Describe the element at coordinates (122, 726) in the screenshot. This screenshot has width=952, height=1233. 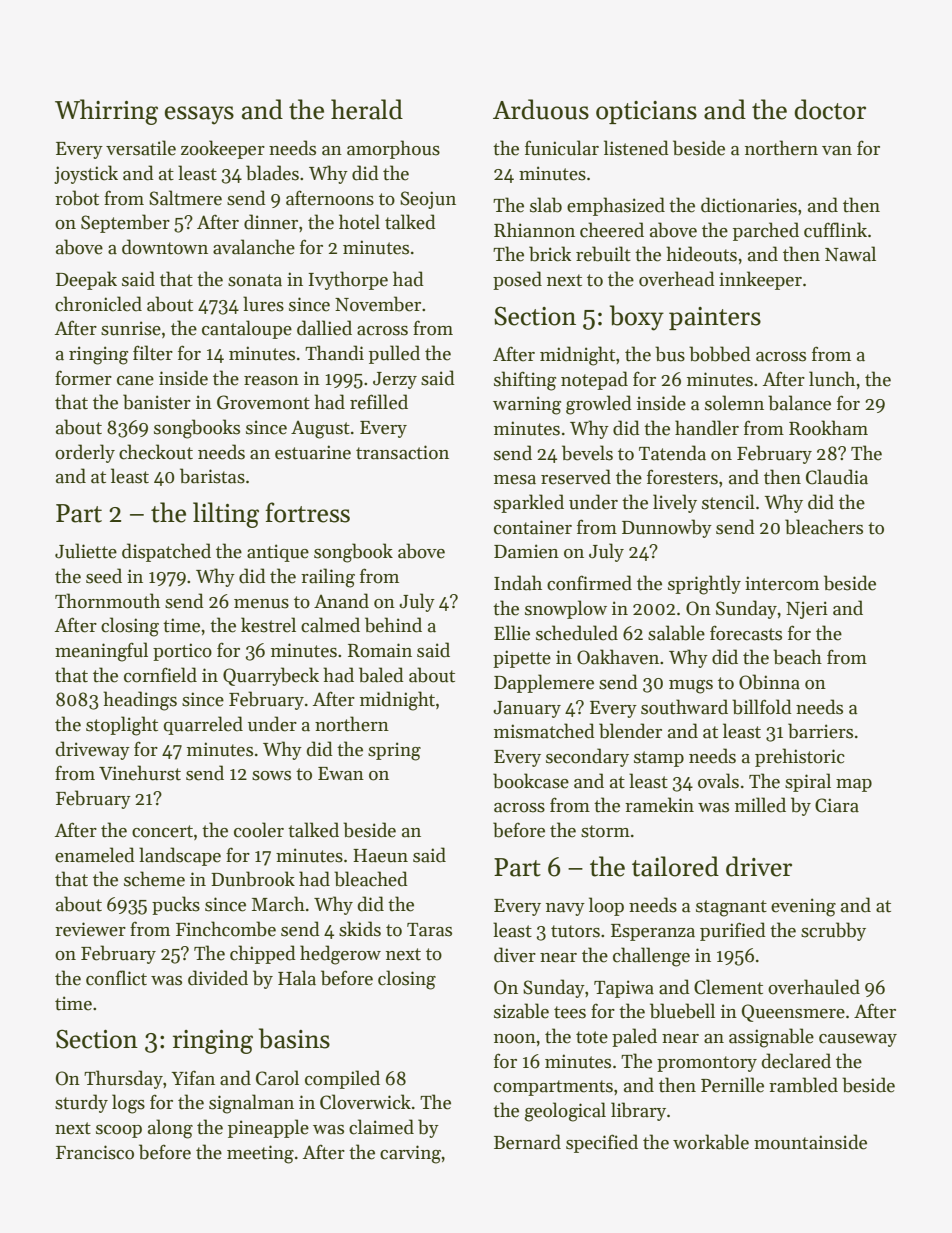
I see `stoplight` at that location.
